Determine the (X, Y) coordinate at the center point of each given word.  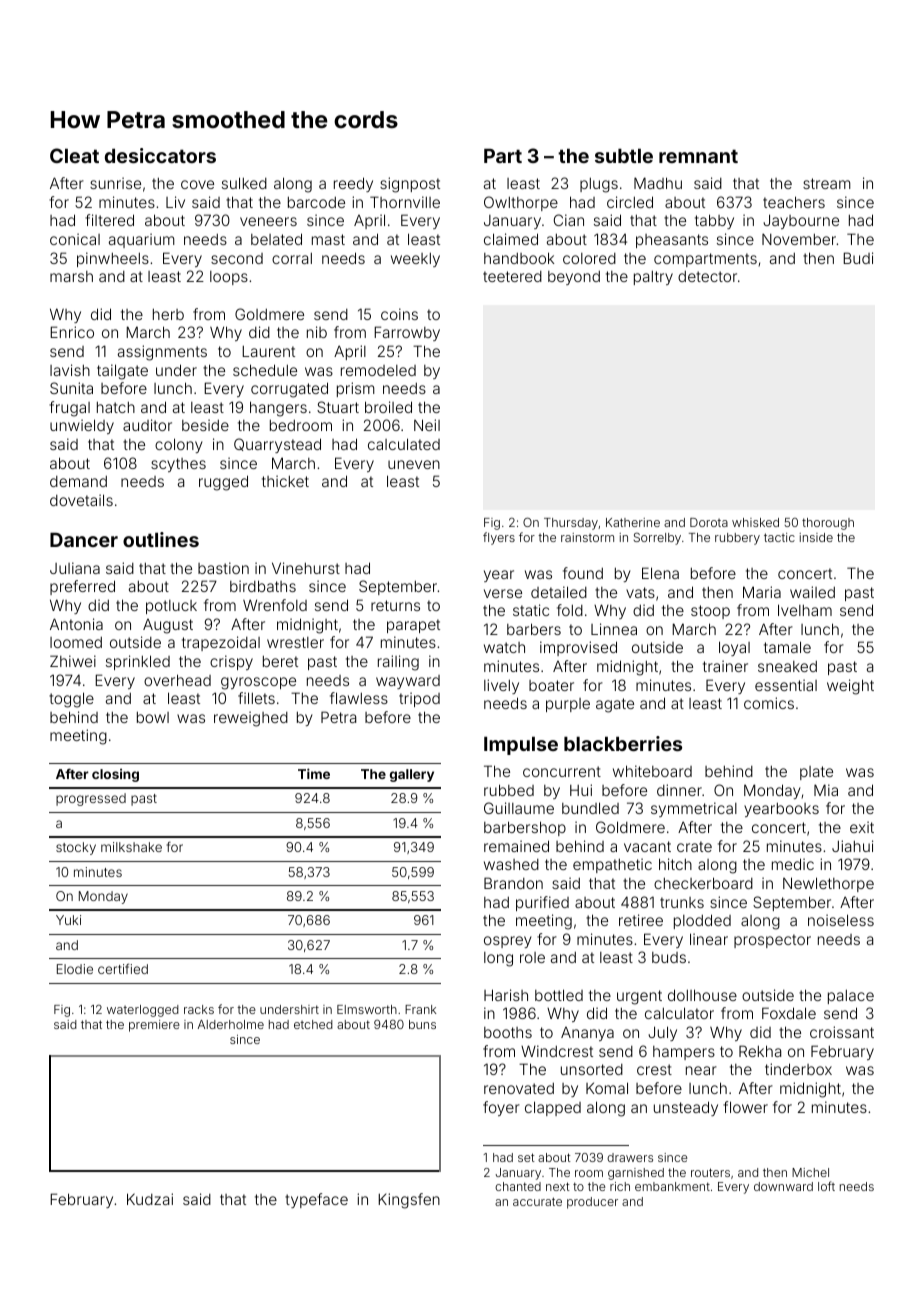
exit (862, 827)
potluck (171, 607)
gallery (412, 775)
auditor (147, 425)
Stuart (338, 407)
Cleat (74, 155)
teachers (794, 202)
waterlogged (143, 1011)
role (532, 957)
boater (551, 685)
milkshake (131, 847)
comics (769, 703)
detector (707, 276)
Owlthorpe (521, 203)
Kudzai (150, 1199)
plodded (702, 921)
